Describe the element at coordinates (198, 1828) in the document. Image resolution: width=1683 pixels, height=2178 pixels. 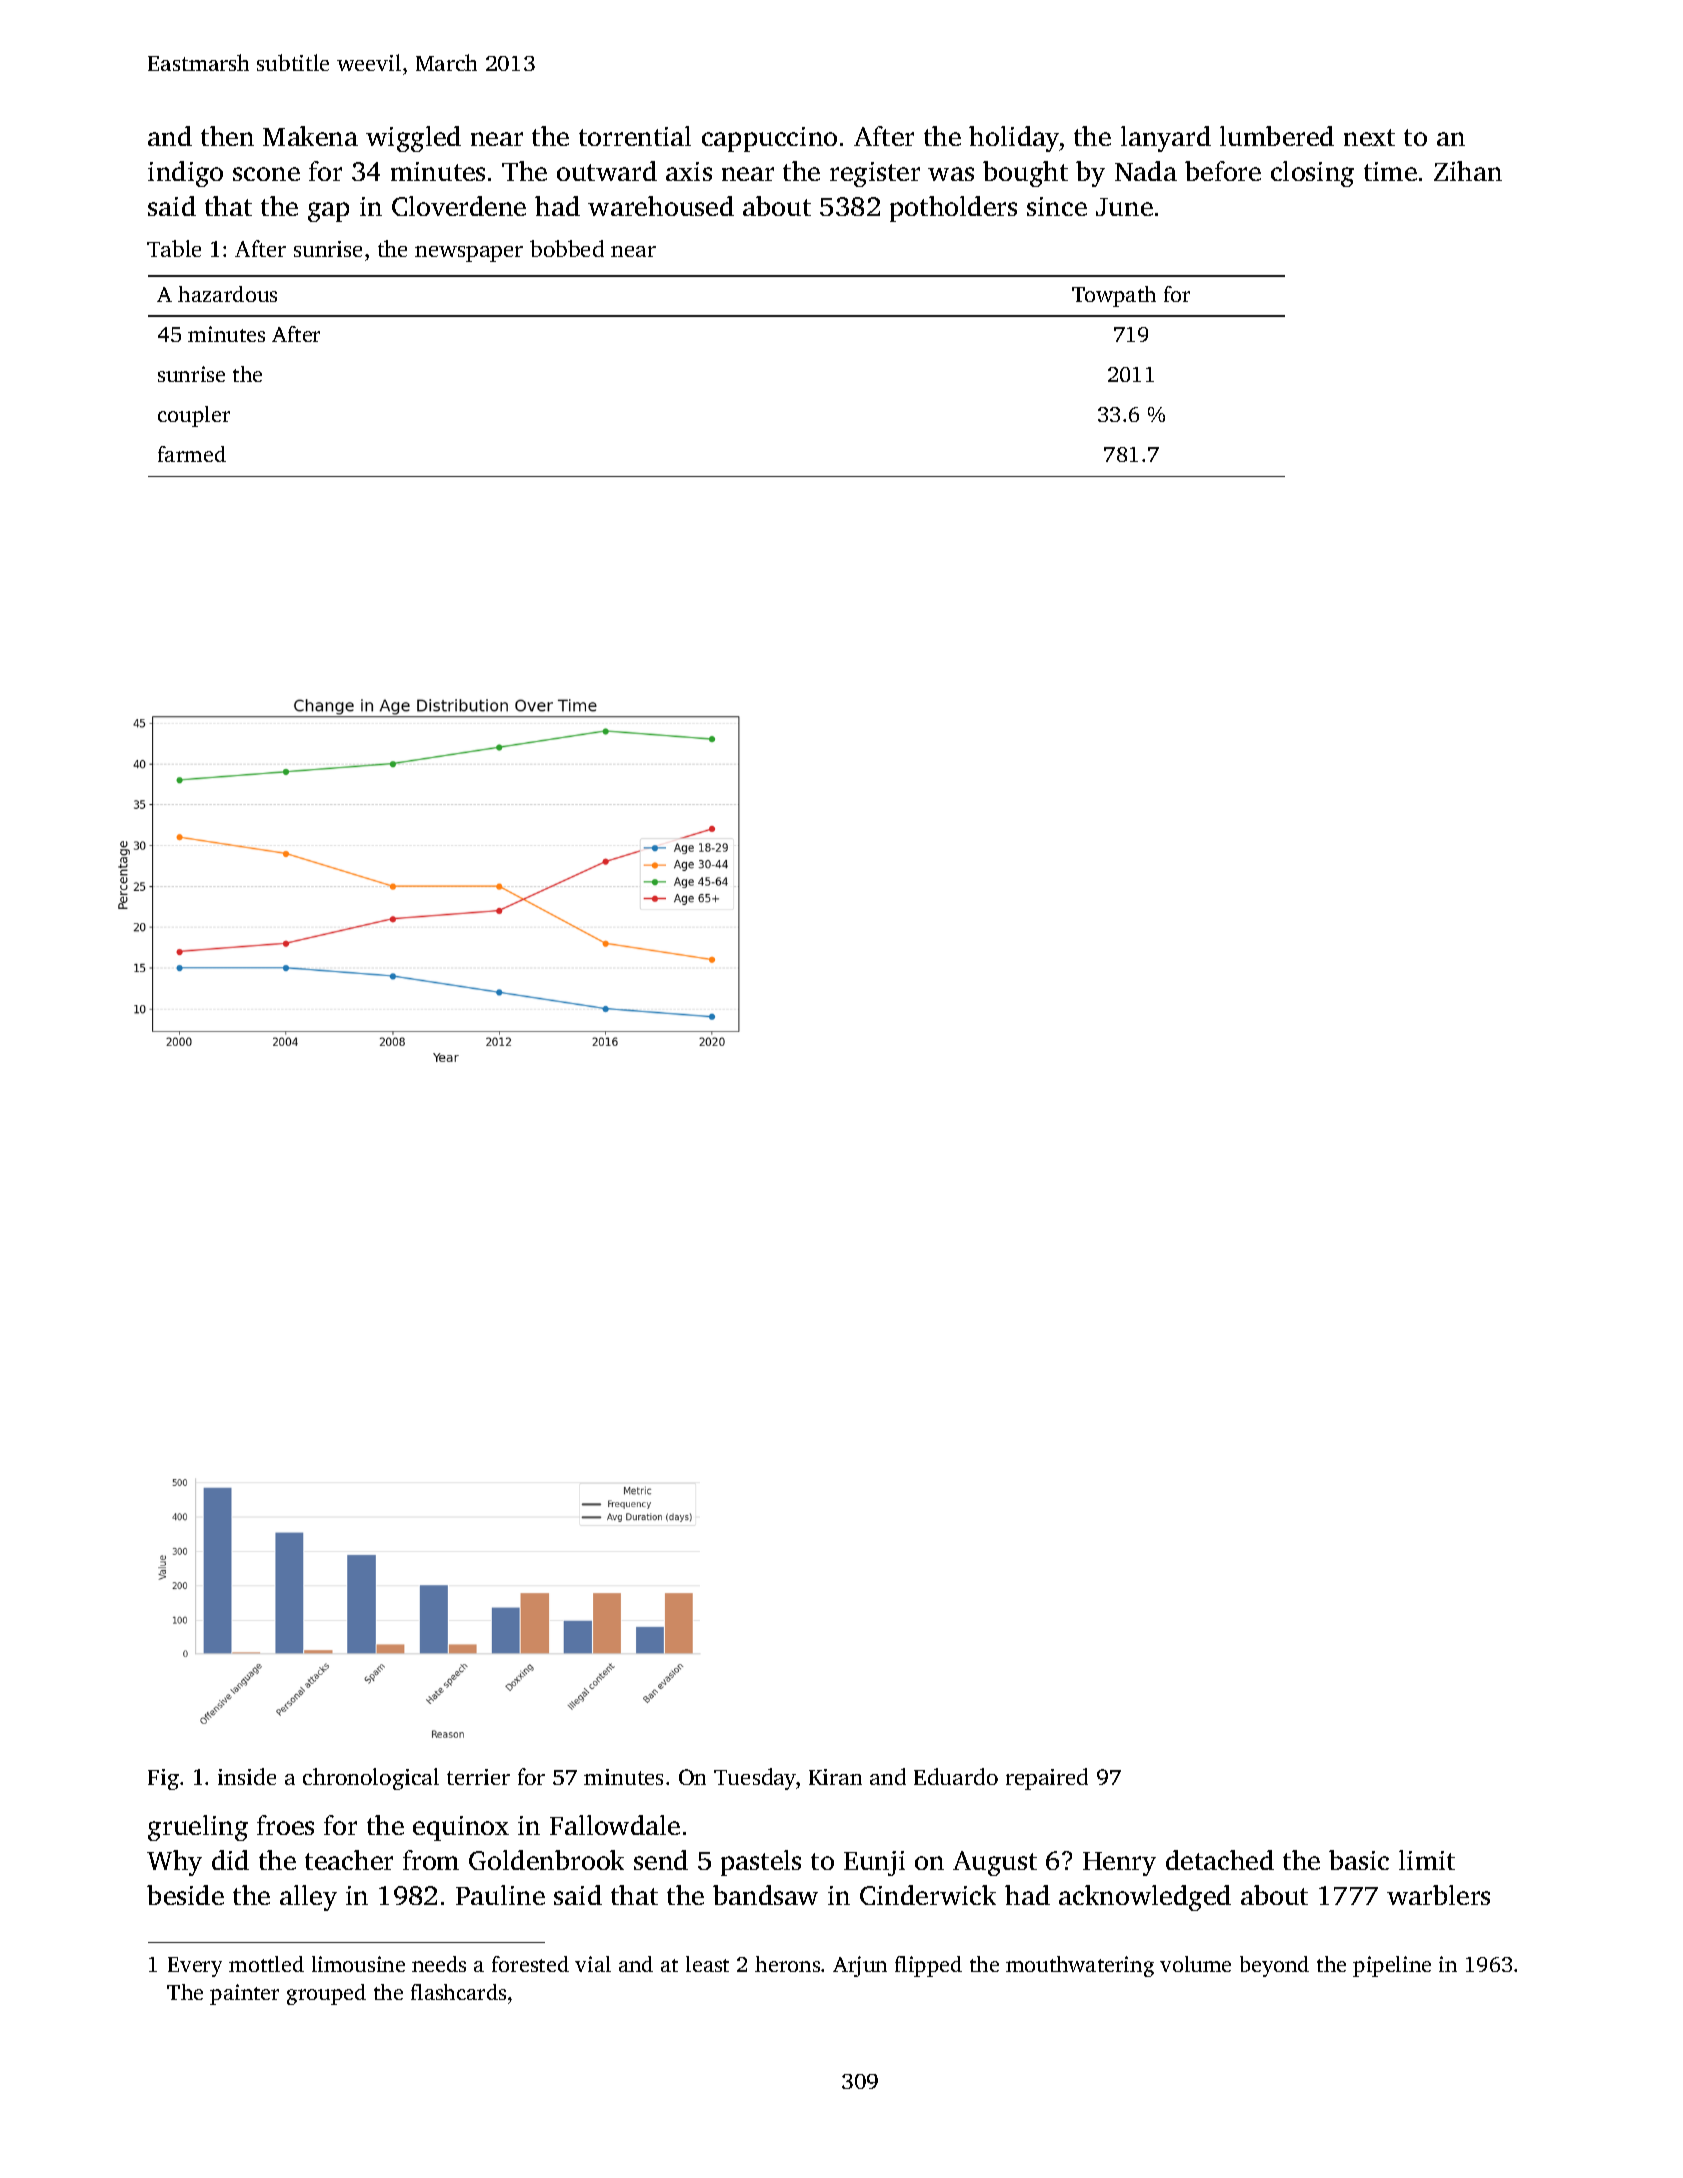
I see `grueling` at that location.
